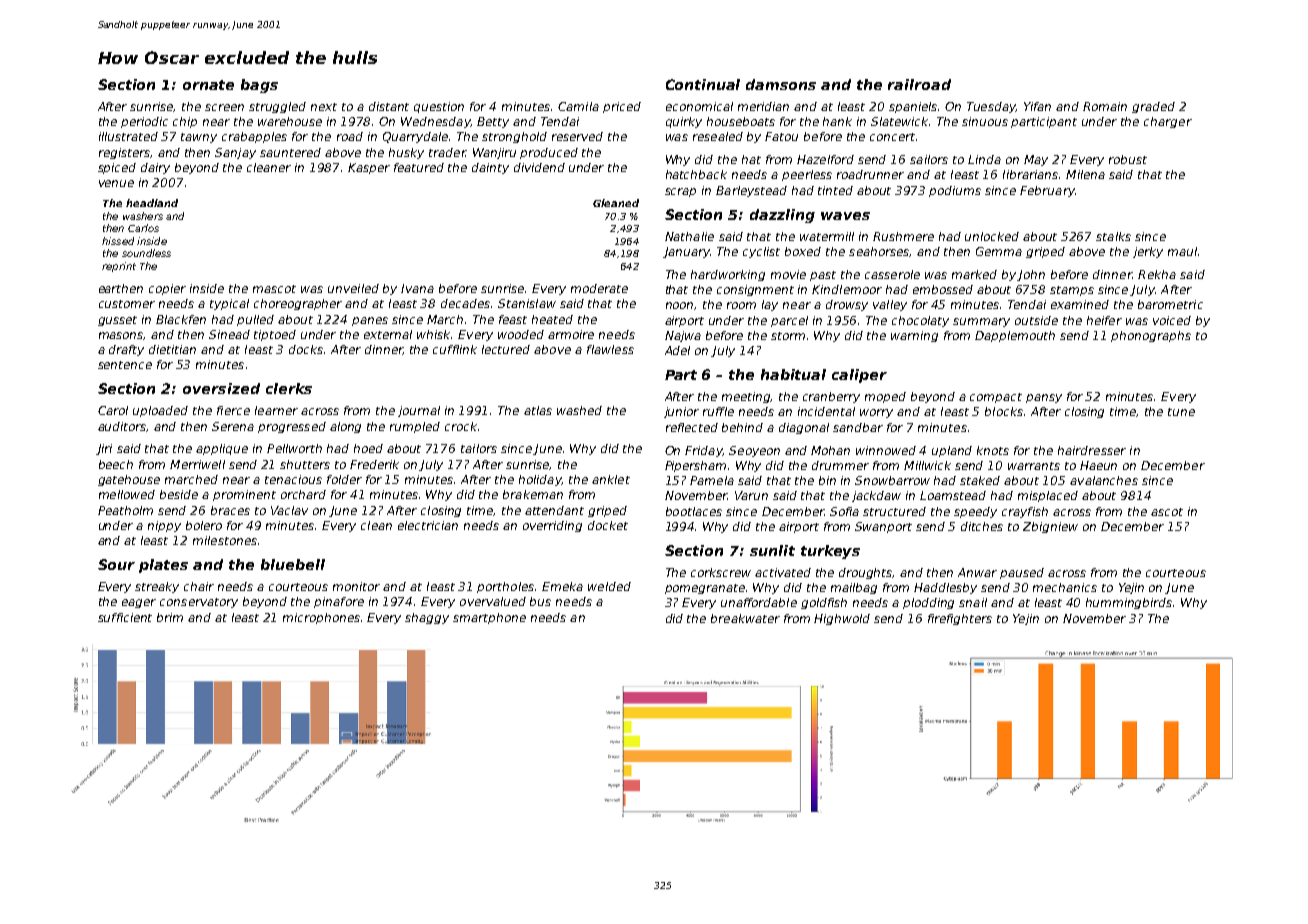 The height and width of the image is (924, 1308). What do you see at coordinates (1037, 106) in the image?
I see `Yifan` at bounding box center [1037, 106].
